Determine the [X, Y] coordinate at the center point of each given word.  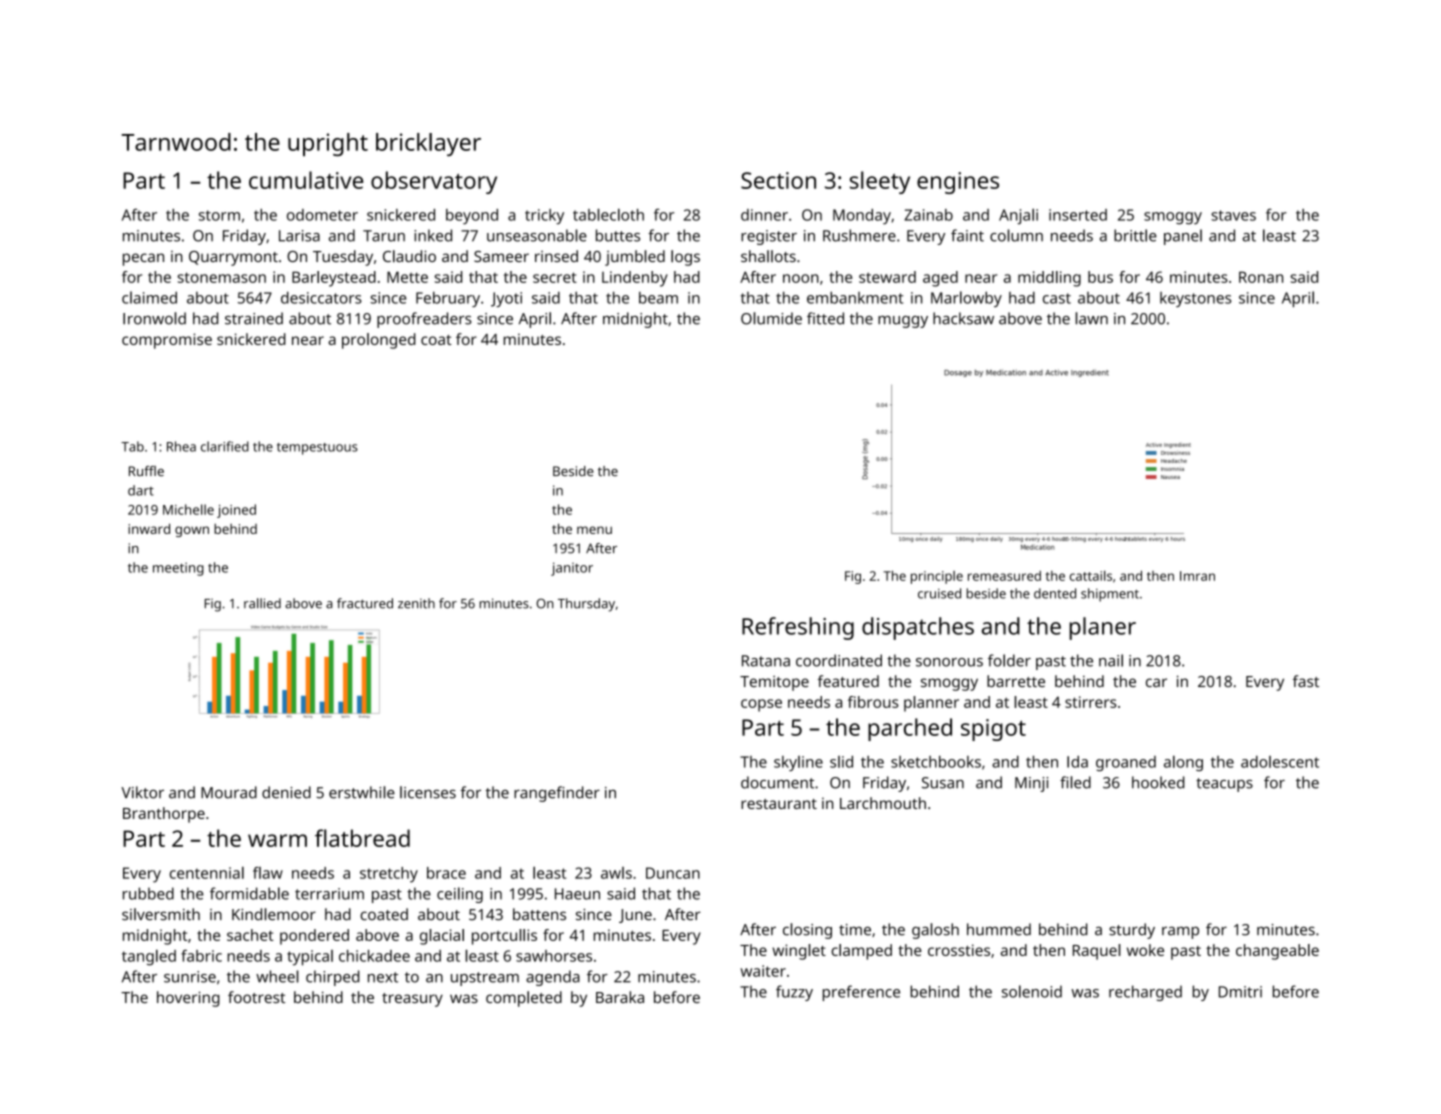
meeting [178, 569]
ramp [1180, 933]
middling [1049, 279]
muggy [903, 322]
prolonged [379, 341]
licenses [428, 792]
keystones [1195, 299]
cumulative [306, 180]
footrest [256, 997]
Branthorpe [164, 815]
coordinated [839, 660]
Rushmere [859, 235]
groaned [1126, 763]
